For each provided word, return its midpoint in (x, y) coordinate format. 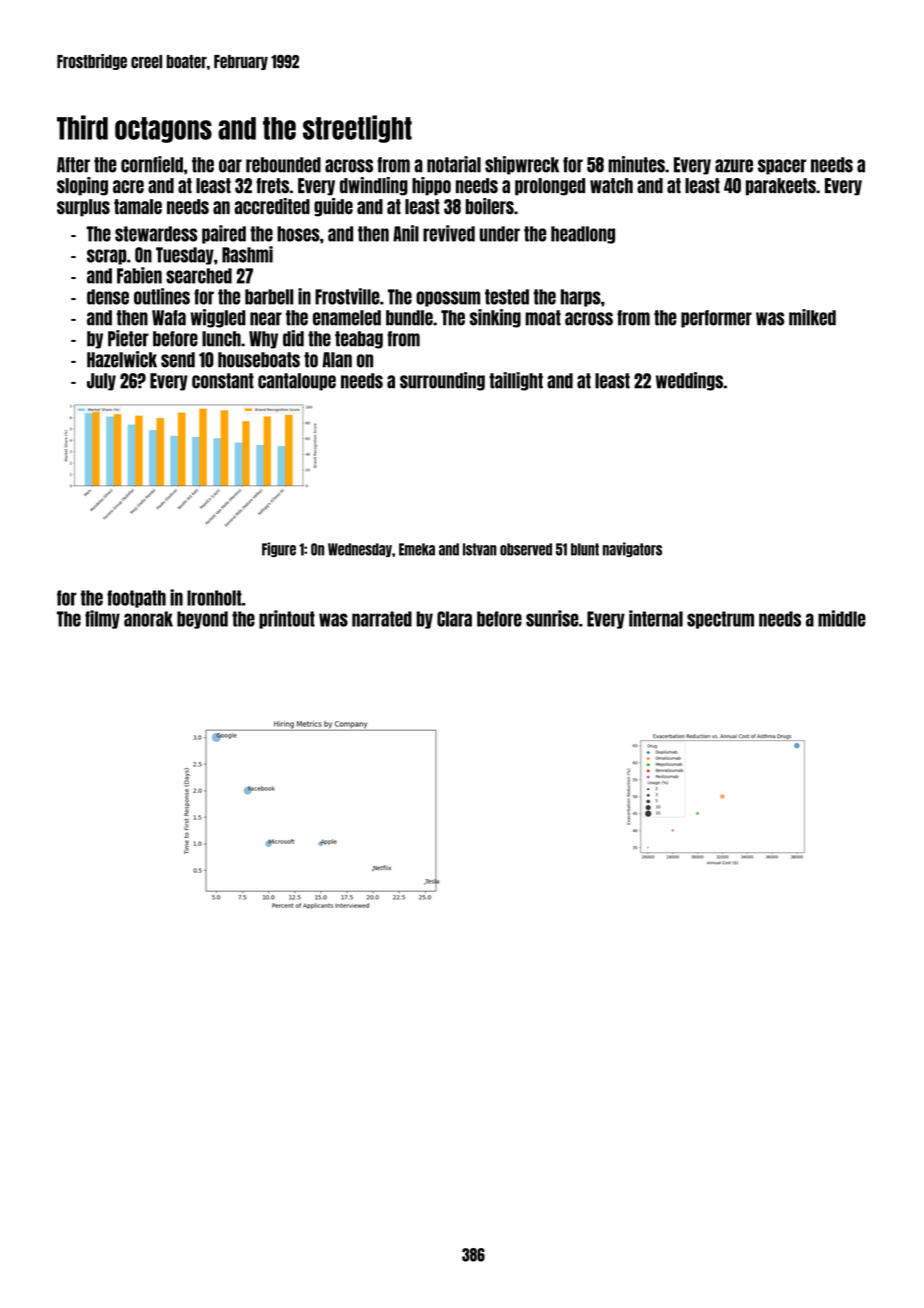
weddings (689, 381)
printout (287, 619)
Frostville (347, 296)
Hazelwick (122, 359)
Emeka (417, 549)
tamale (138, 207)
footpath (136, 599)
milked (812, 317)
